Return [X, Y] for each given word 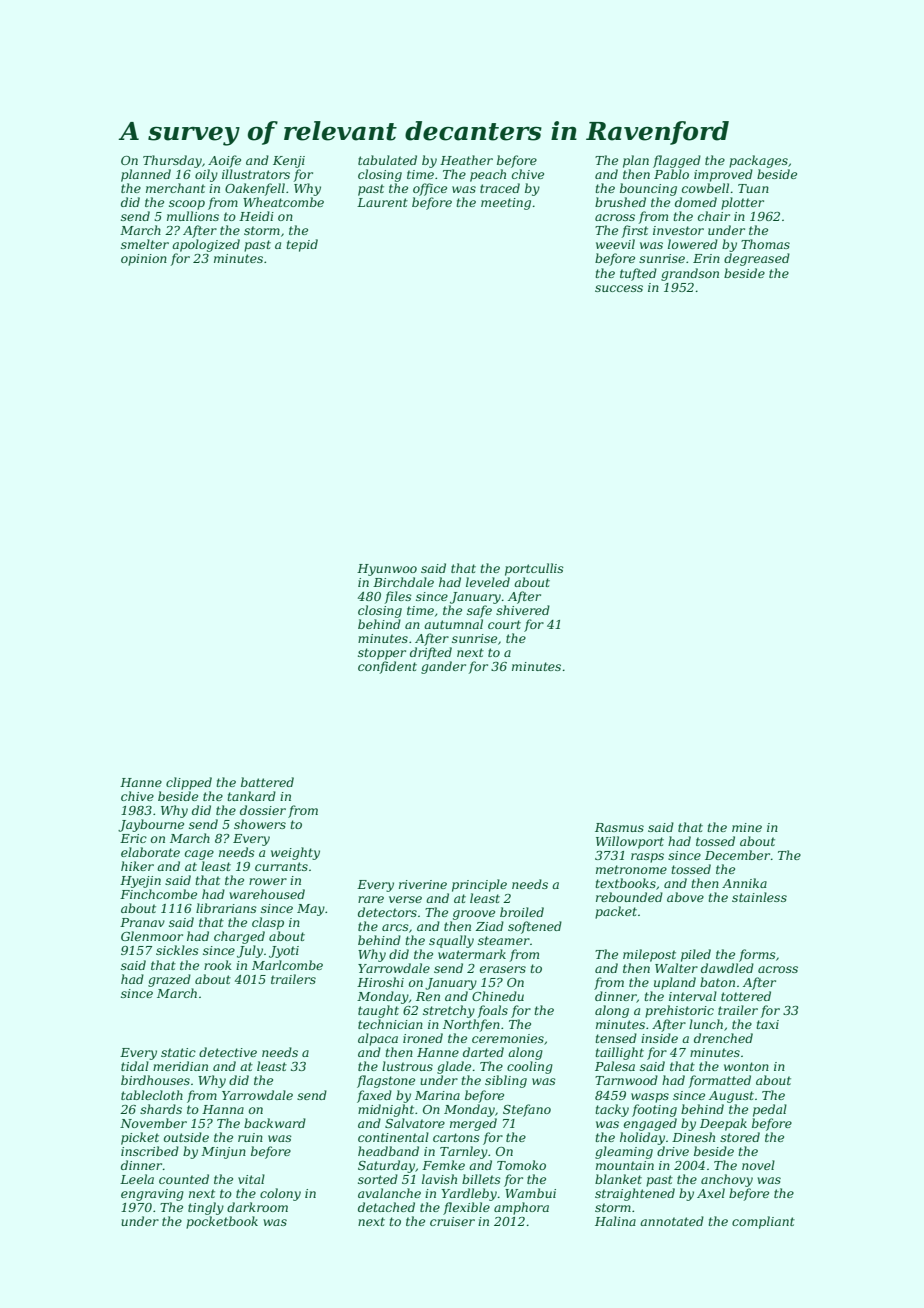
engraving [152, 1195]
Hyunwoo [387, 570]
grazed [169, 980]
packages [758, 161]
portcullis [534, 569]
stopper [382, 654]
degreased [757, 259]
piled [696, 955]
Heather [466, 160]
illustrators [256, 174]
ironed [423, 1038]
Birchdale [403, 582]
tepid [302, 245]
